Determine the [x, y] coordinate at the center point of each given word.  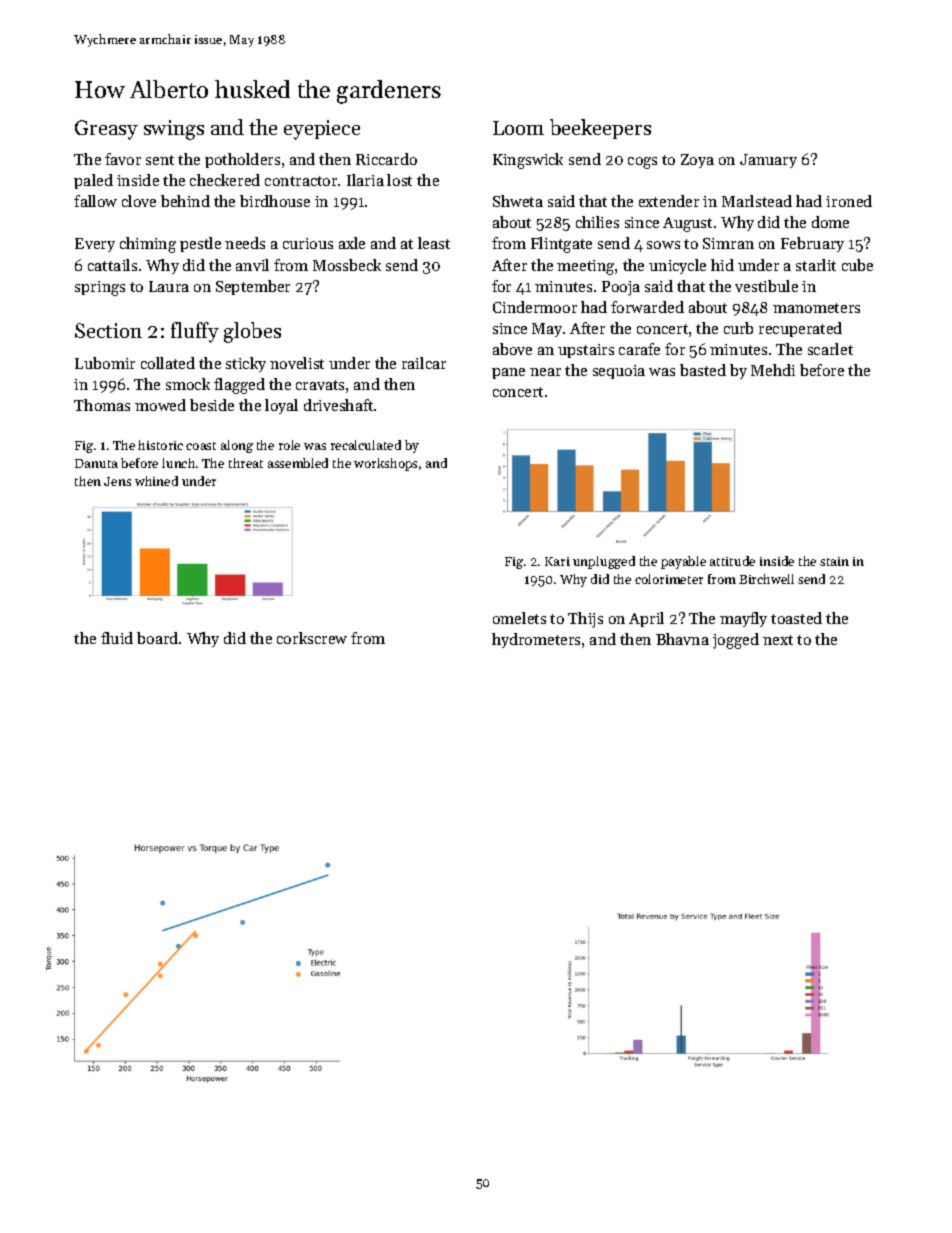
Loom [518, 128]
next [778, 640]
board [157, 638]
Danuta [96, 463]
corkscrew [312, 638]
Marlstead [757, 201]
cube [857, 265]
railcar [424, 363]
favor [123, 159]
